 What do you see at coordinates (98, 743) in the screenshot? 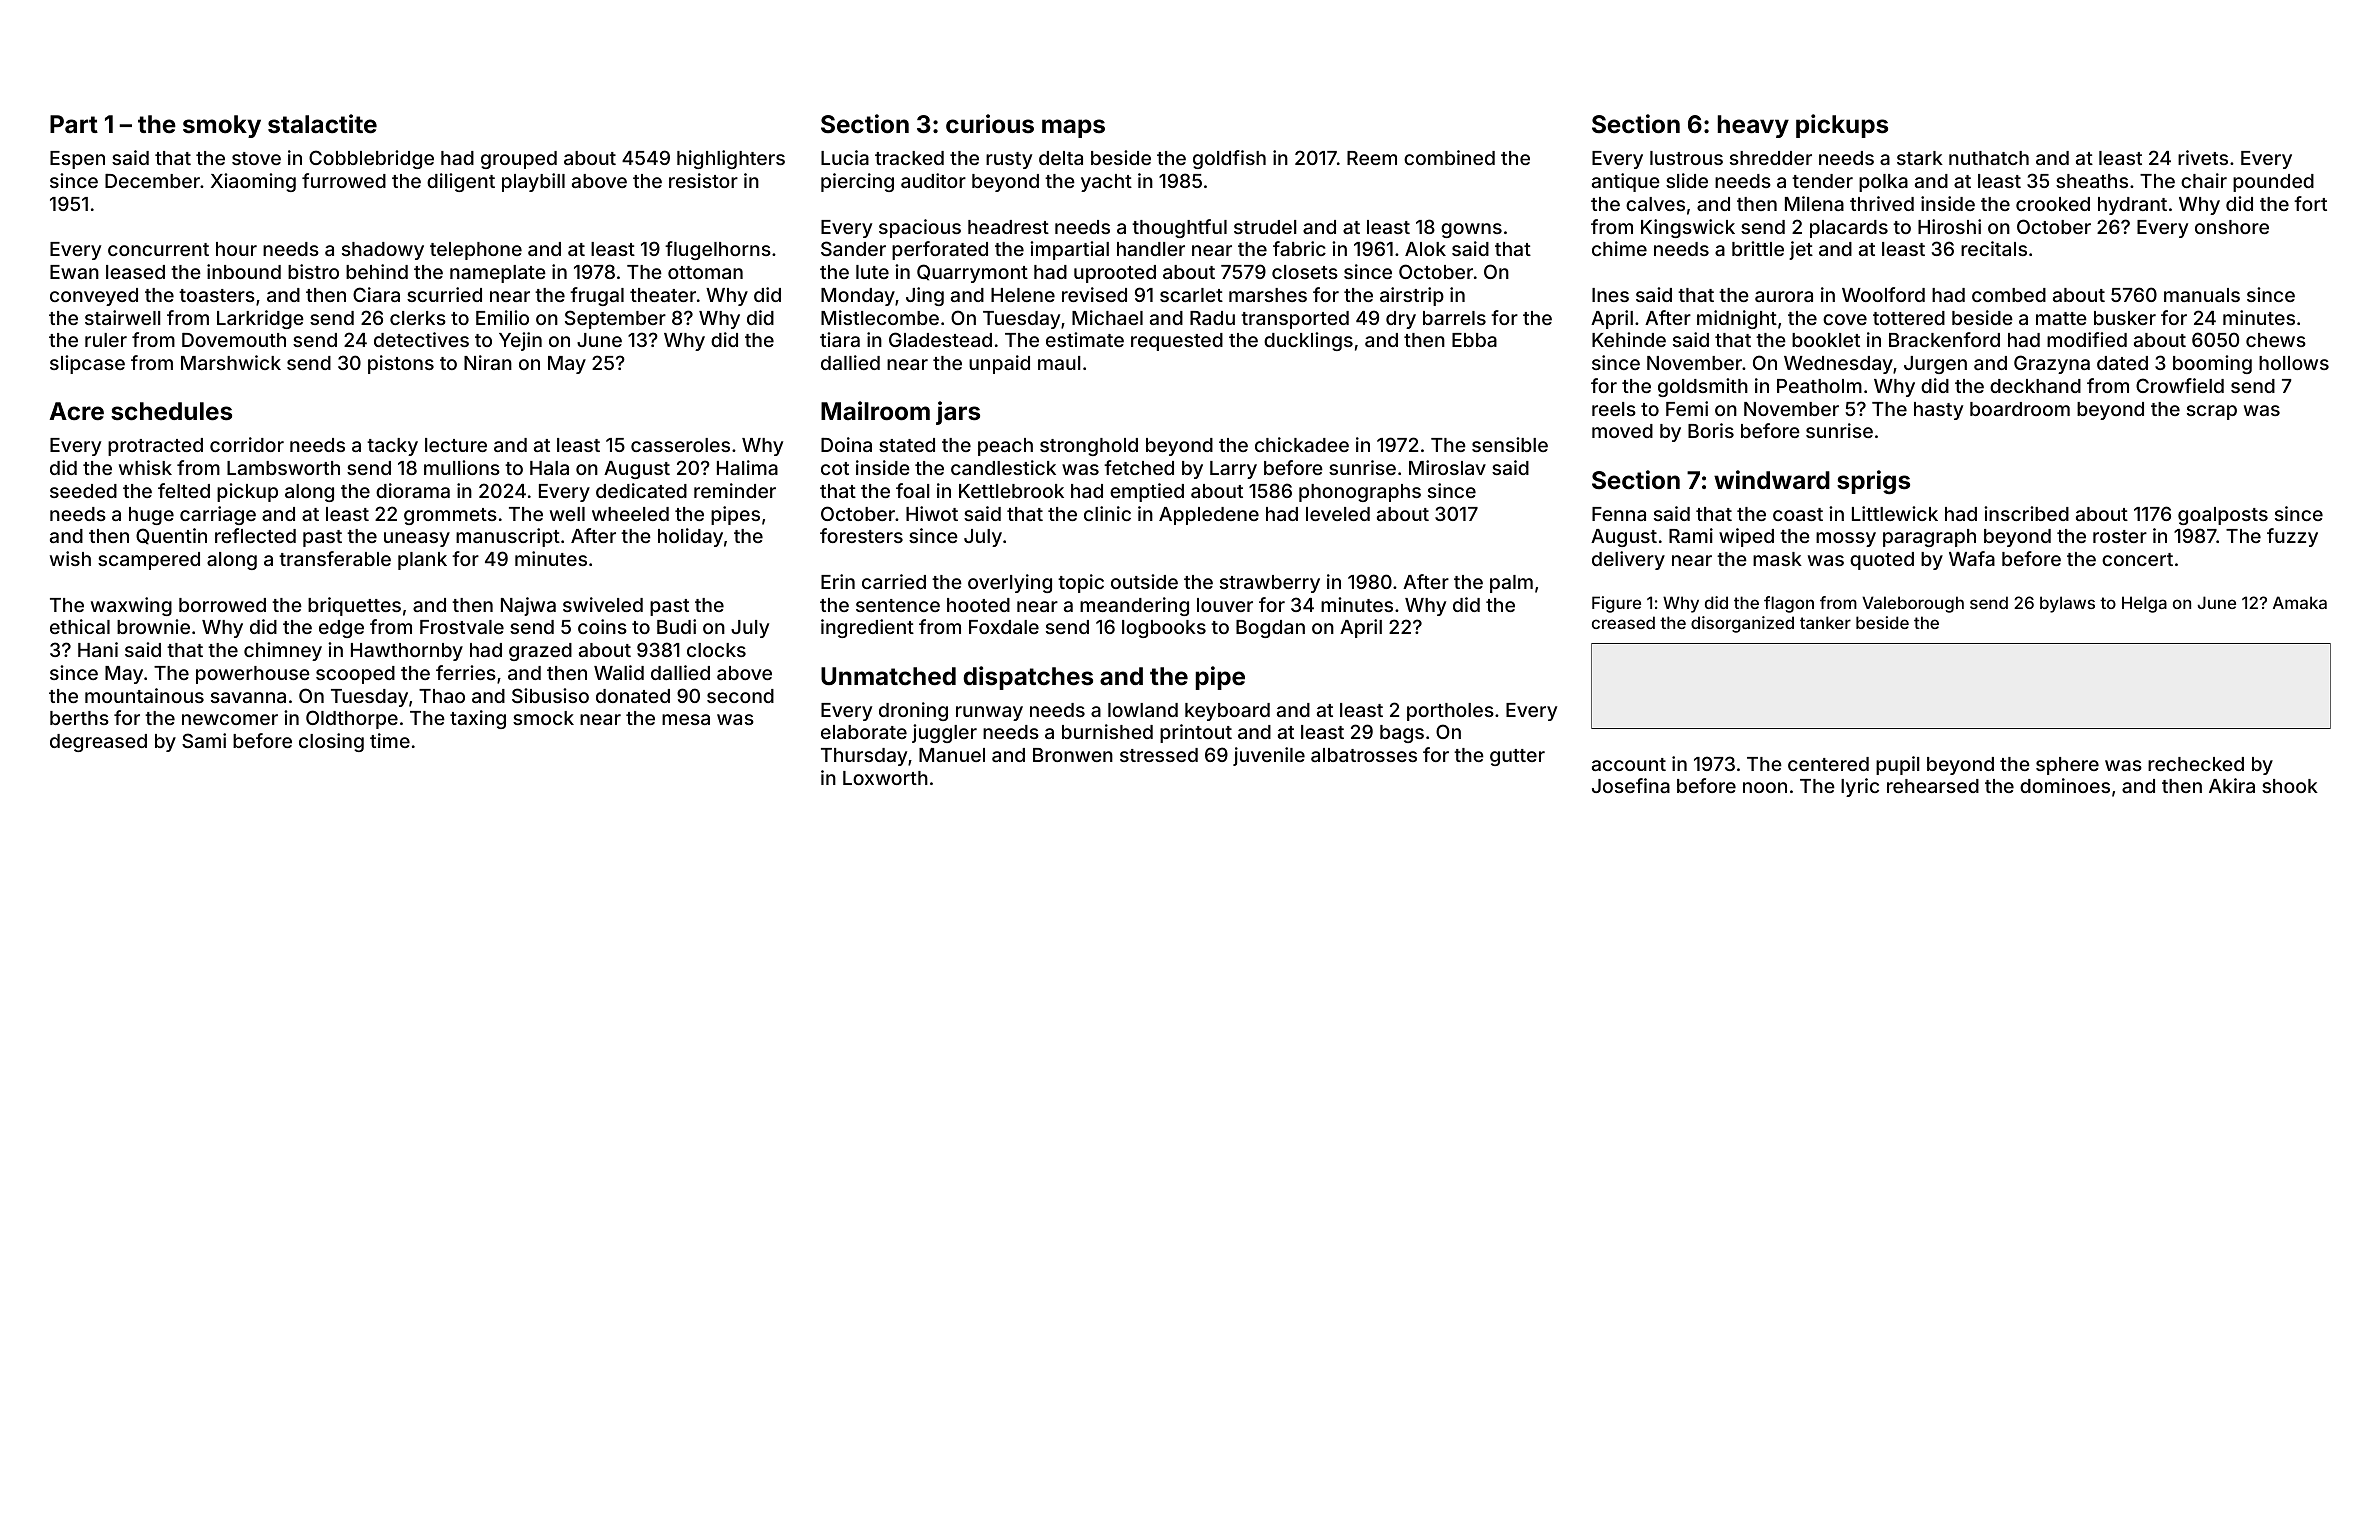
I see `degreased` at bounding box center [98, 743].
